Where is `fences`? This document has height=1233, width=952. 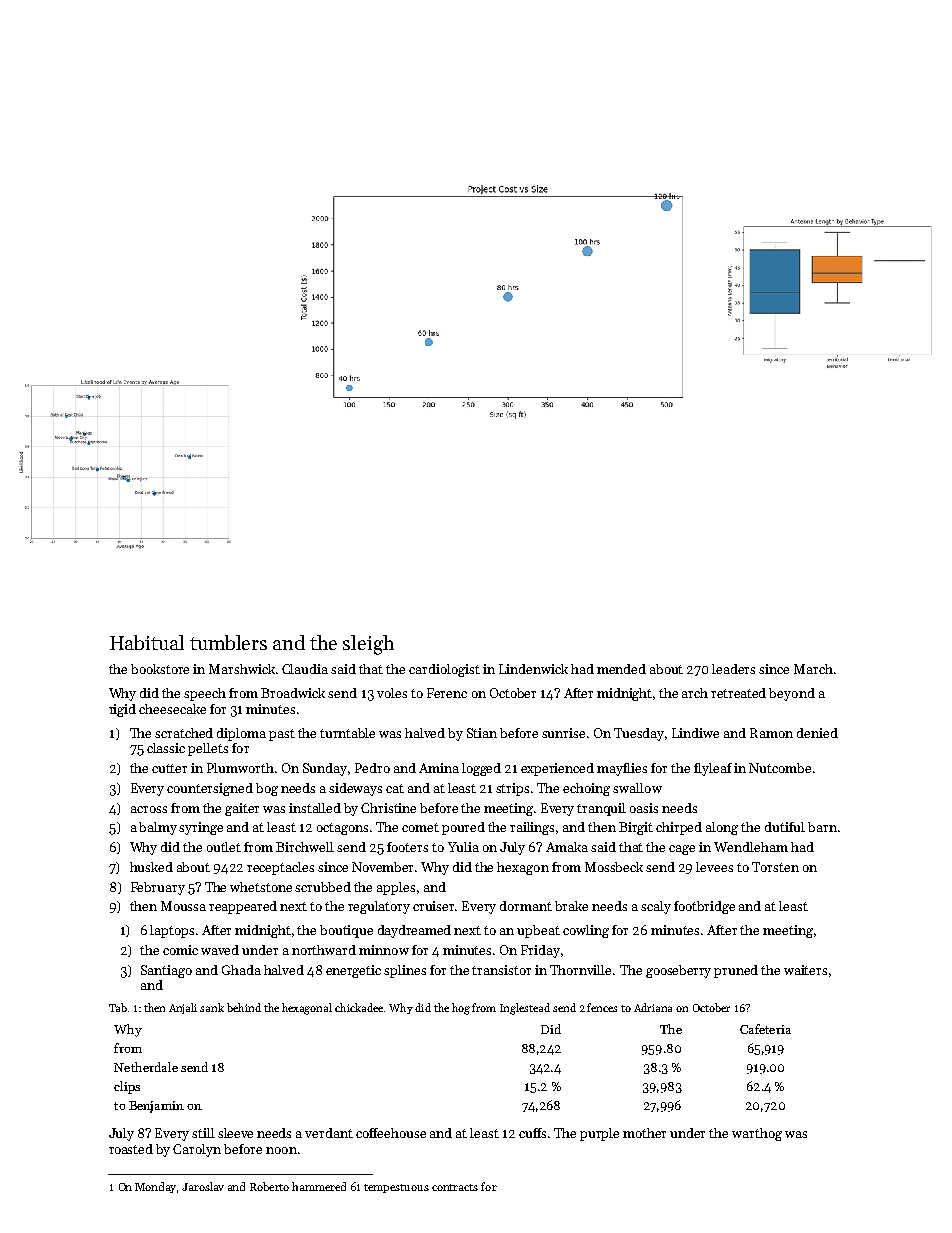
fences is located at coordinates (602, 1007).
